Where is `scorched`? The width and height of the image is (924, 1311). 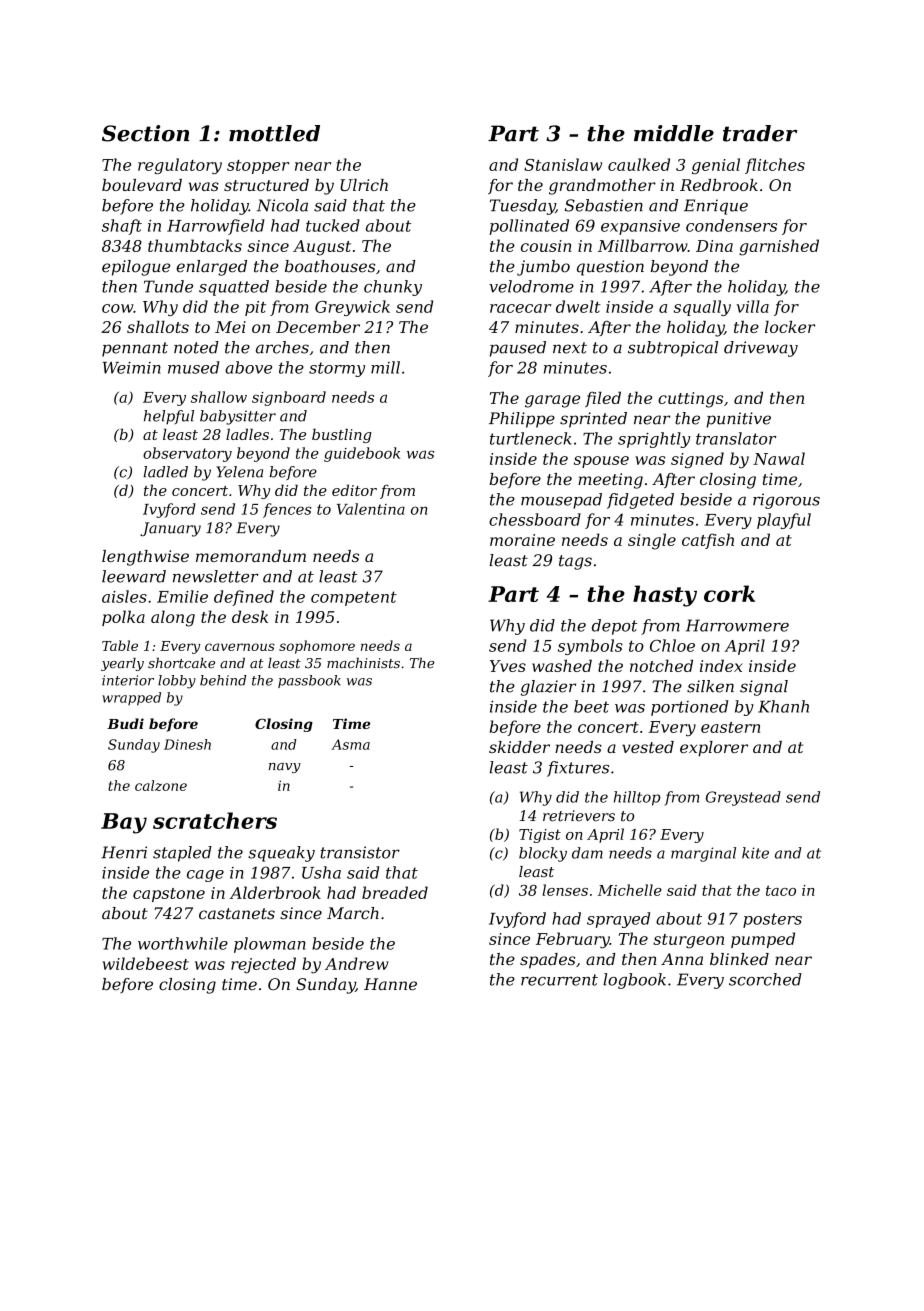 scorched is located at coordinates (765, 979).
